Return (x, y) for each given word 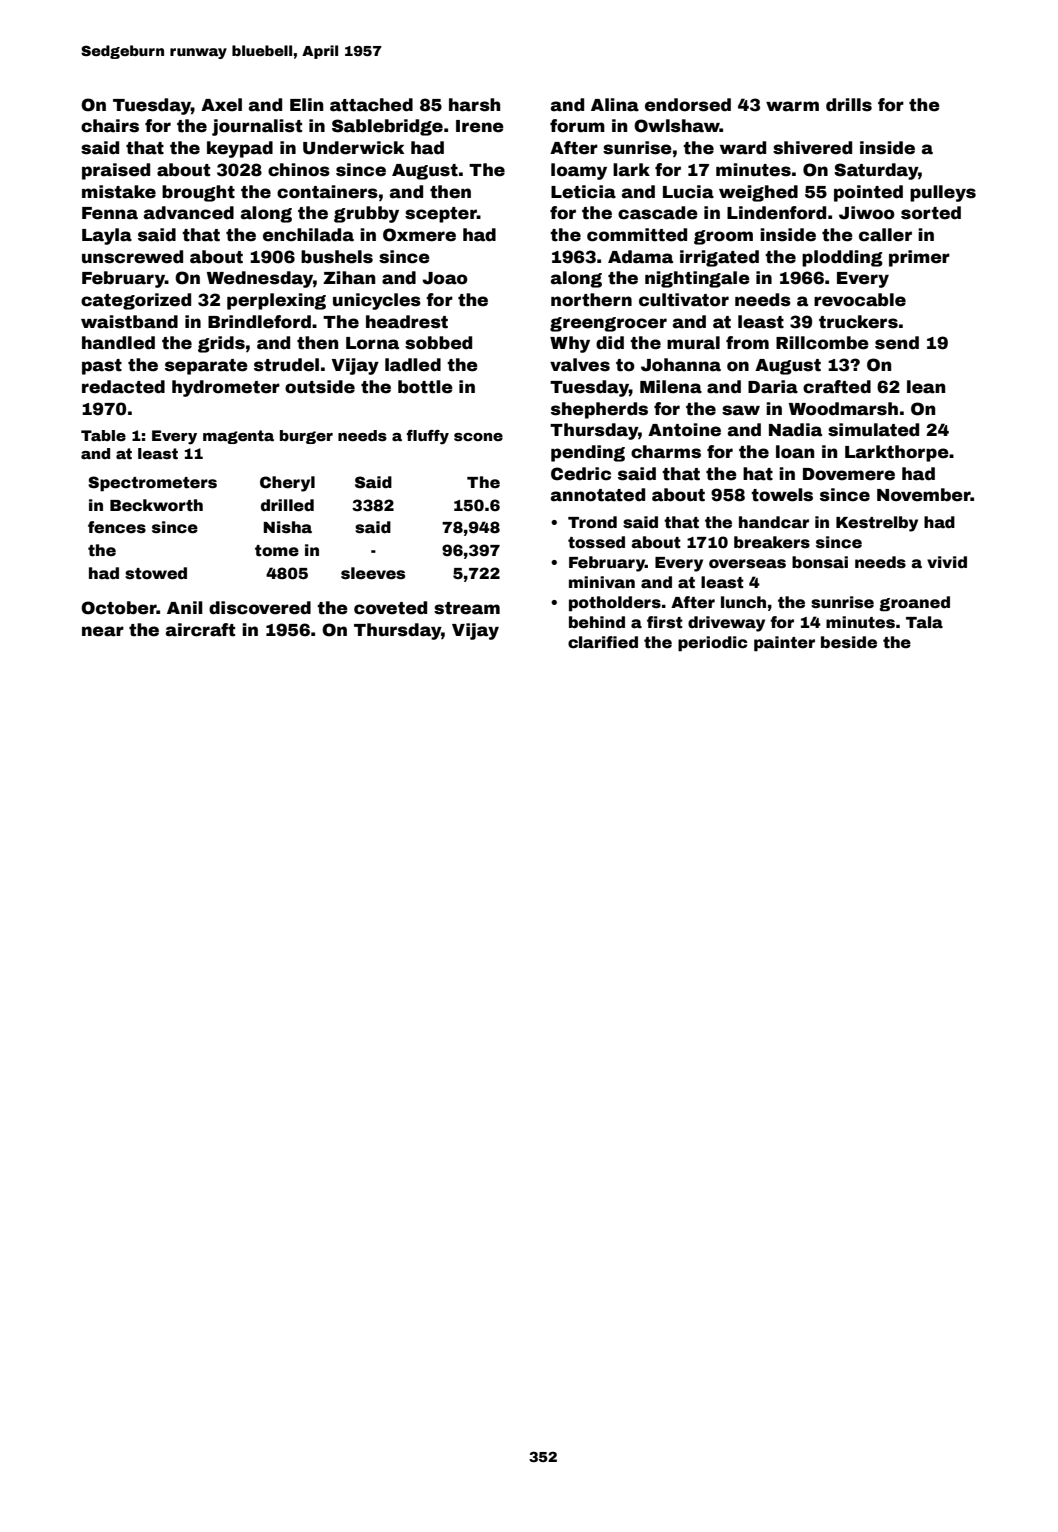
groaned (914, 604)
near (103, 631)
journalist (257, 127)
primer (919, 258)
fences (117, 527)
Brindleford (259, 322)
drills (849, 105)
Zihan (349, 278)
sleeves (373, 573)
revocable (860, 300)
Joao (445, 278)
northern (591, 300)
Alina (615, 105)
